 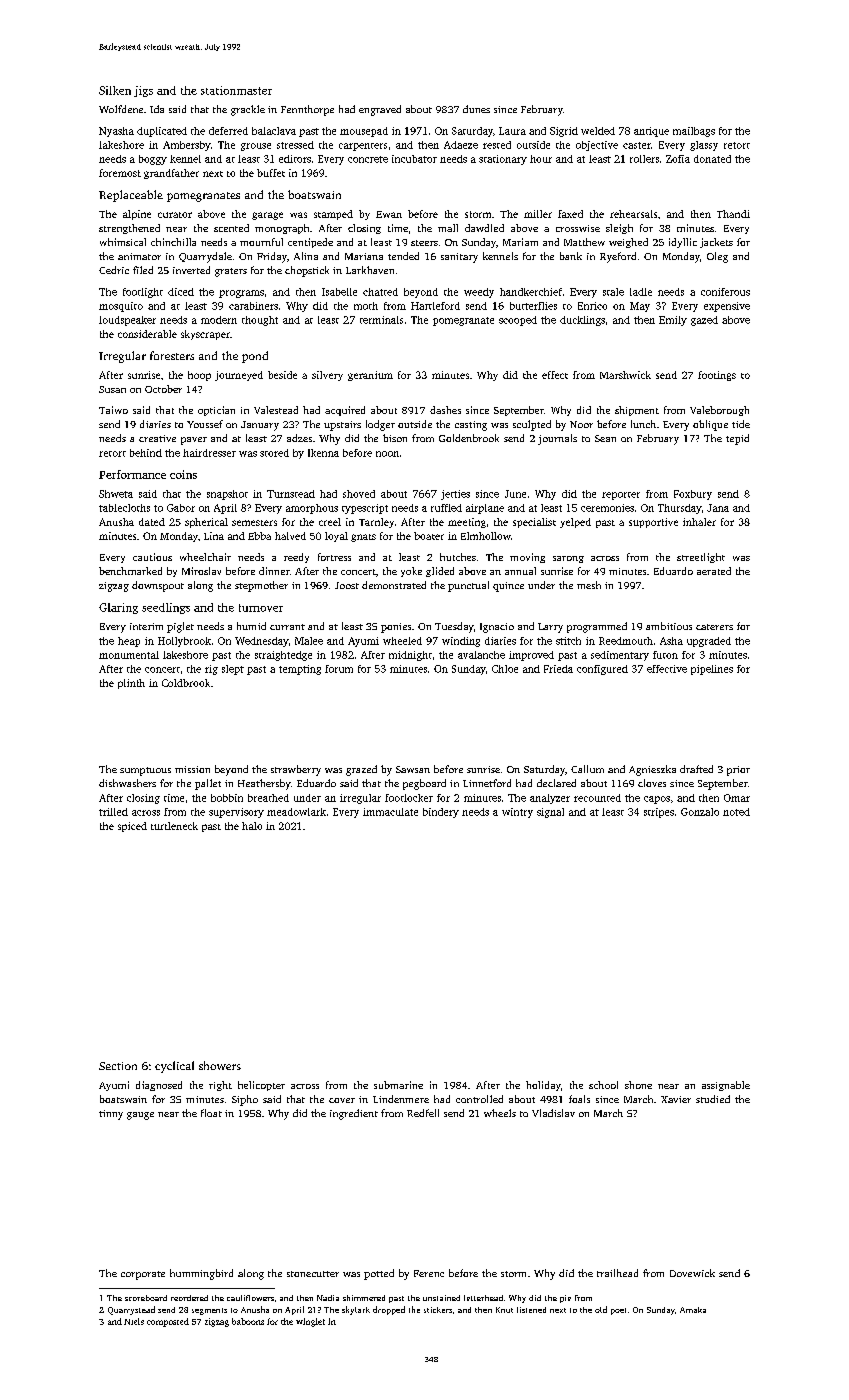 I want to click on Niels, so click(x=134, y=1321).
